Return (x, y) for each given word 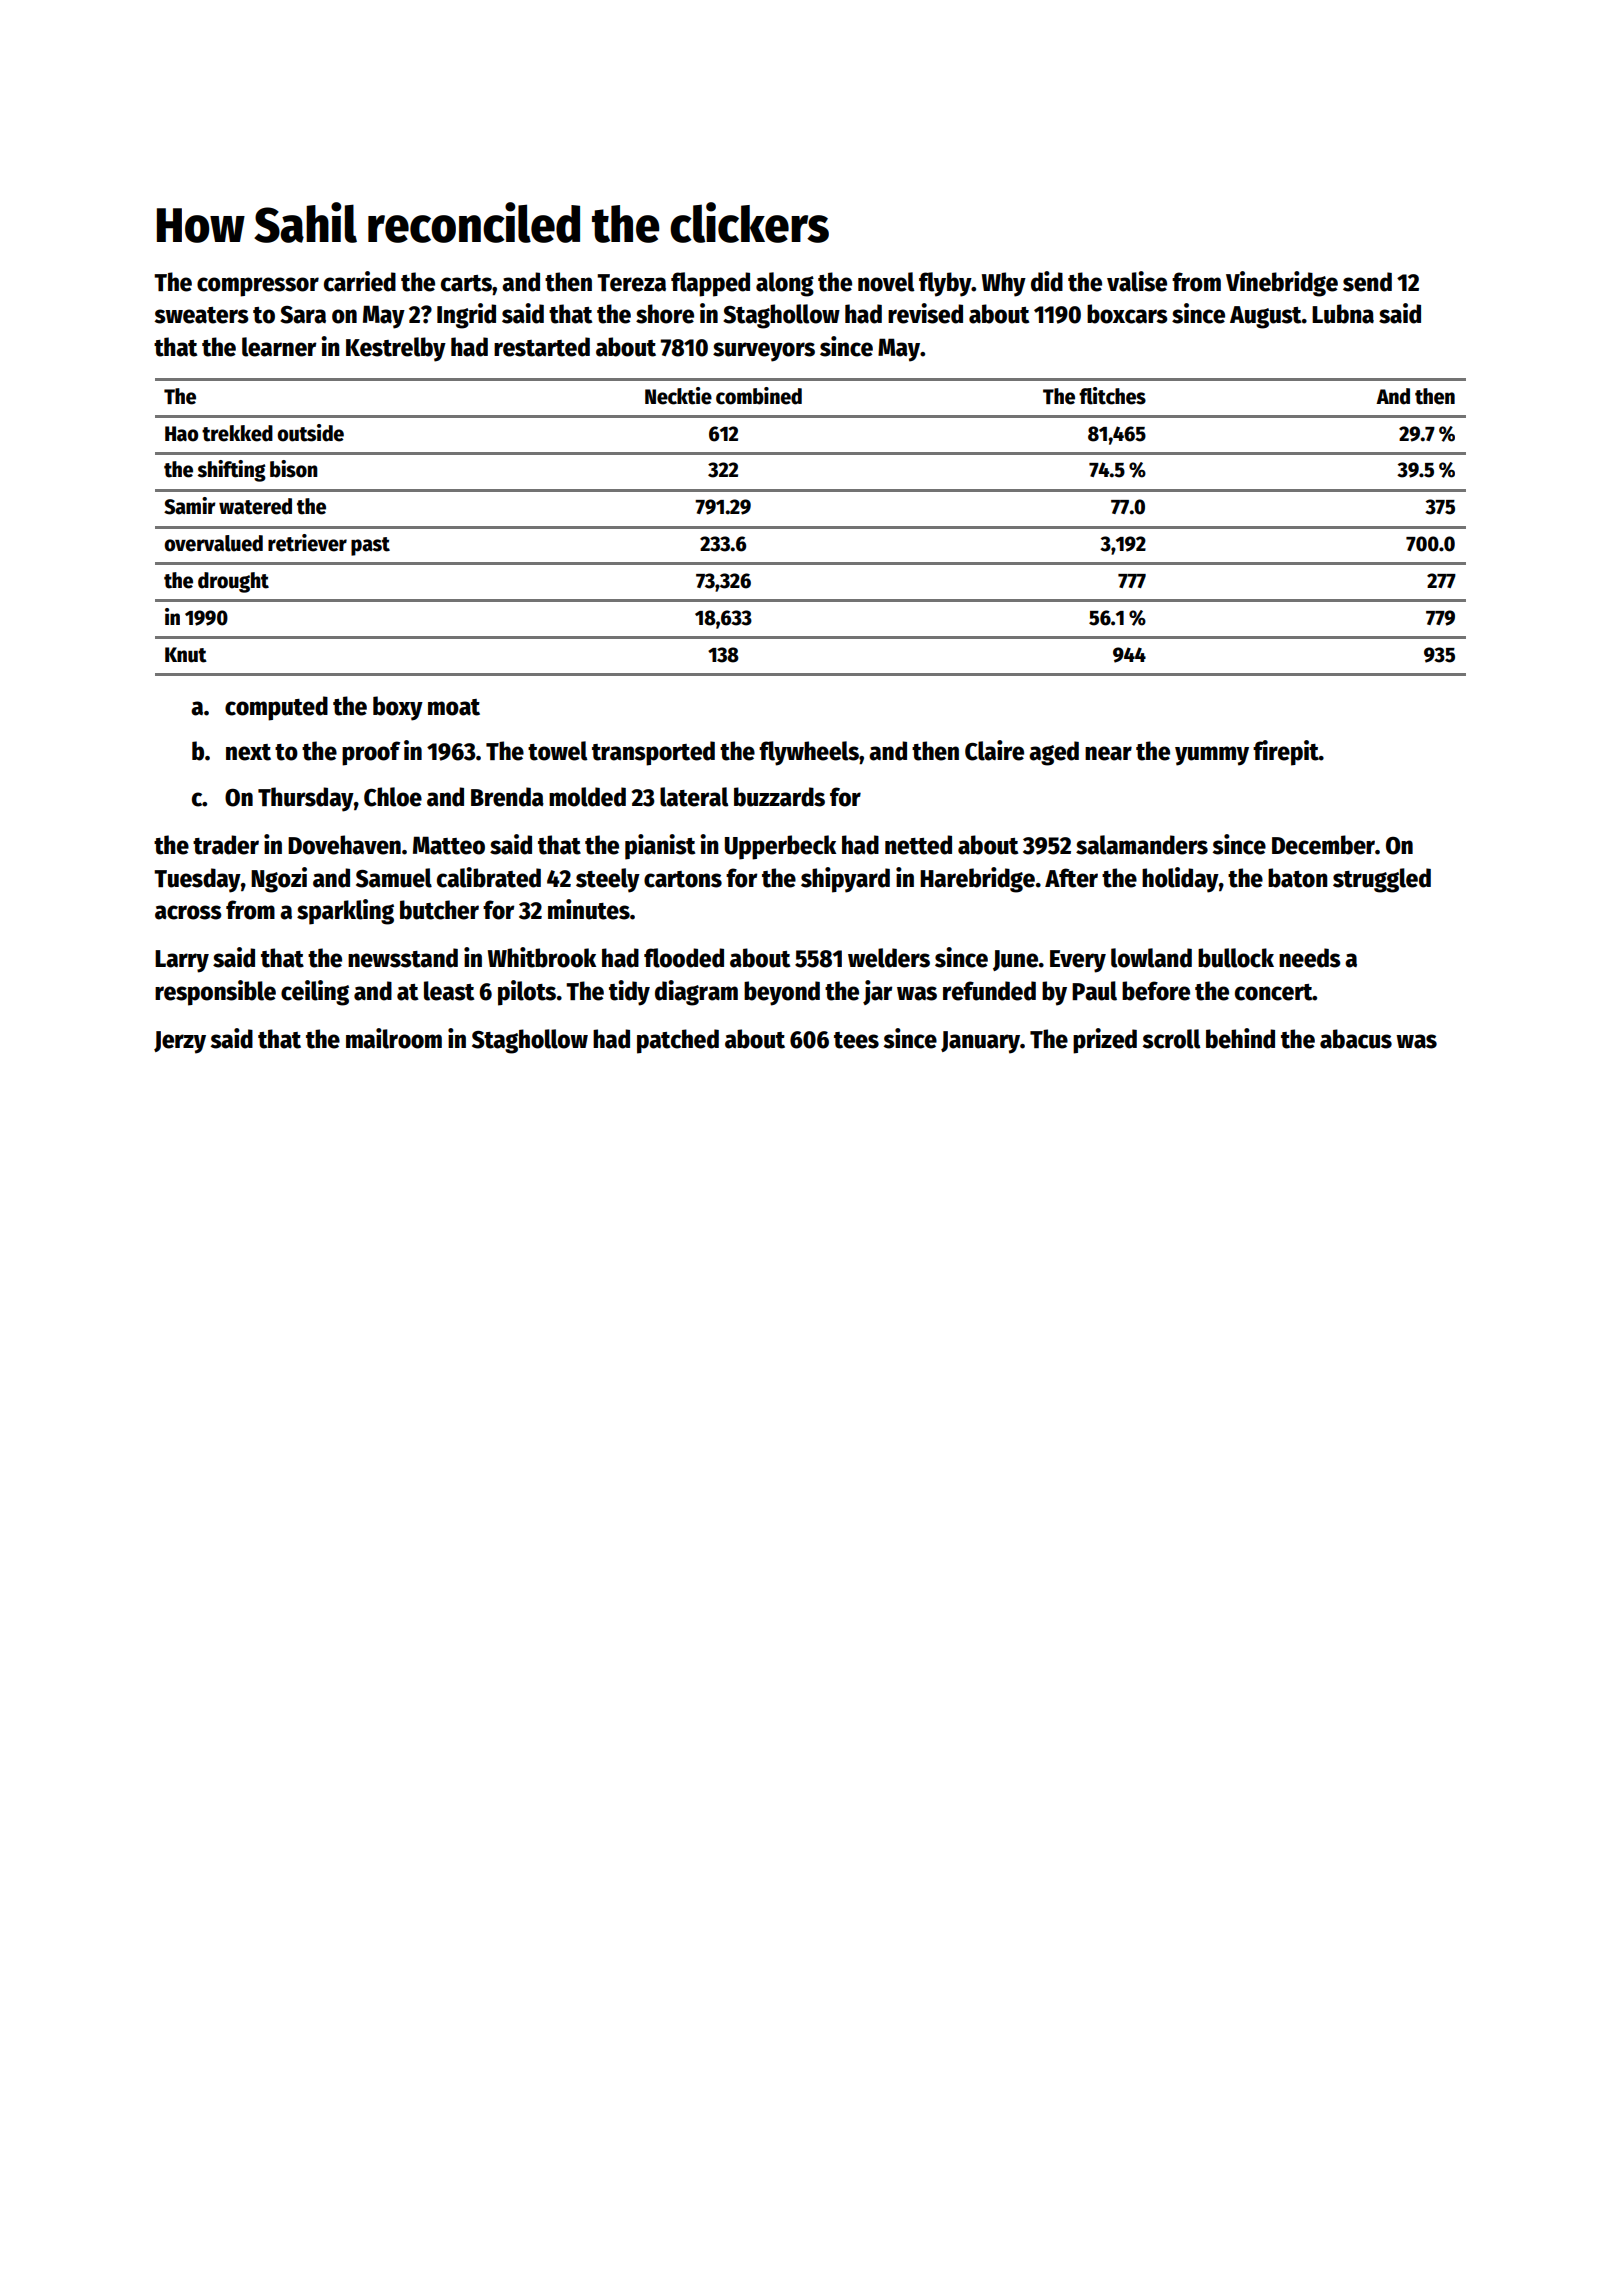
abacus (1356, 1039)
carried (360, 281)
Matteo (449, 845)
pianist (660, 847)
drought (233, 582)
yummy (1212, 756)
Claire (994, 750)
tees (856, 1040)
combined (759, 396)
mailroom (394, 1038)
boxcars (1127, 314)
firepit (1286, 753)
